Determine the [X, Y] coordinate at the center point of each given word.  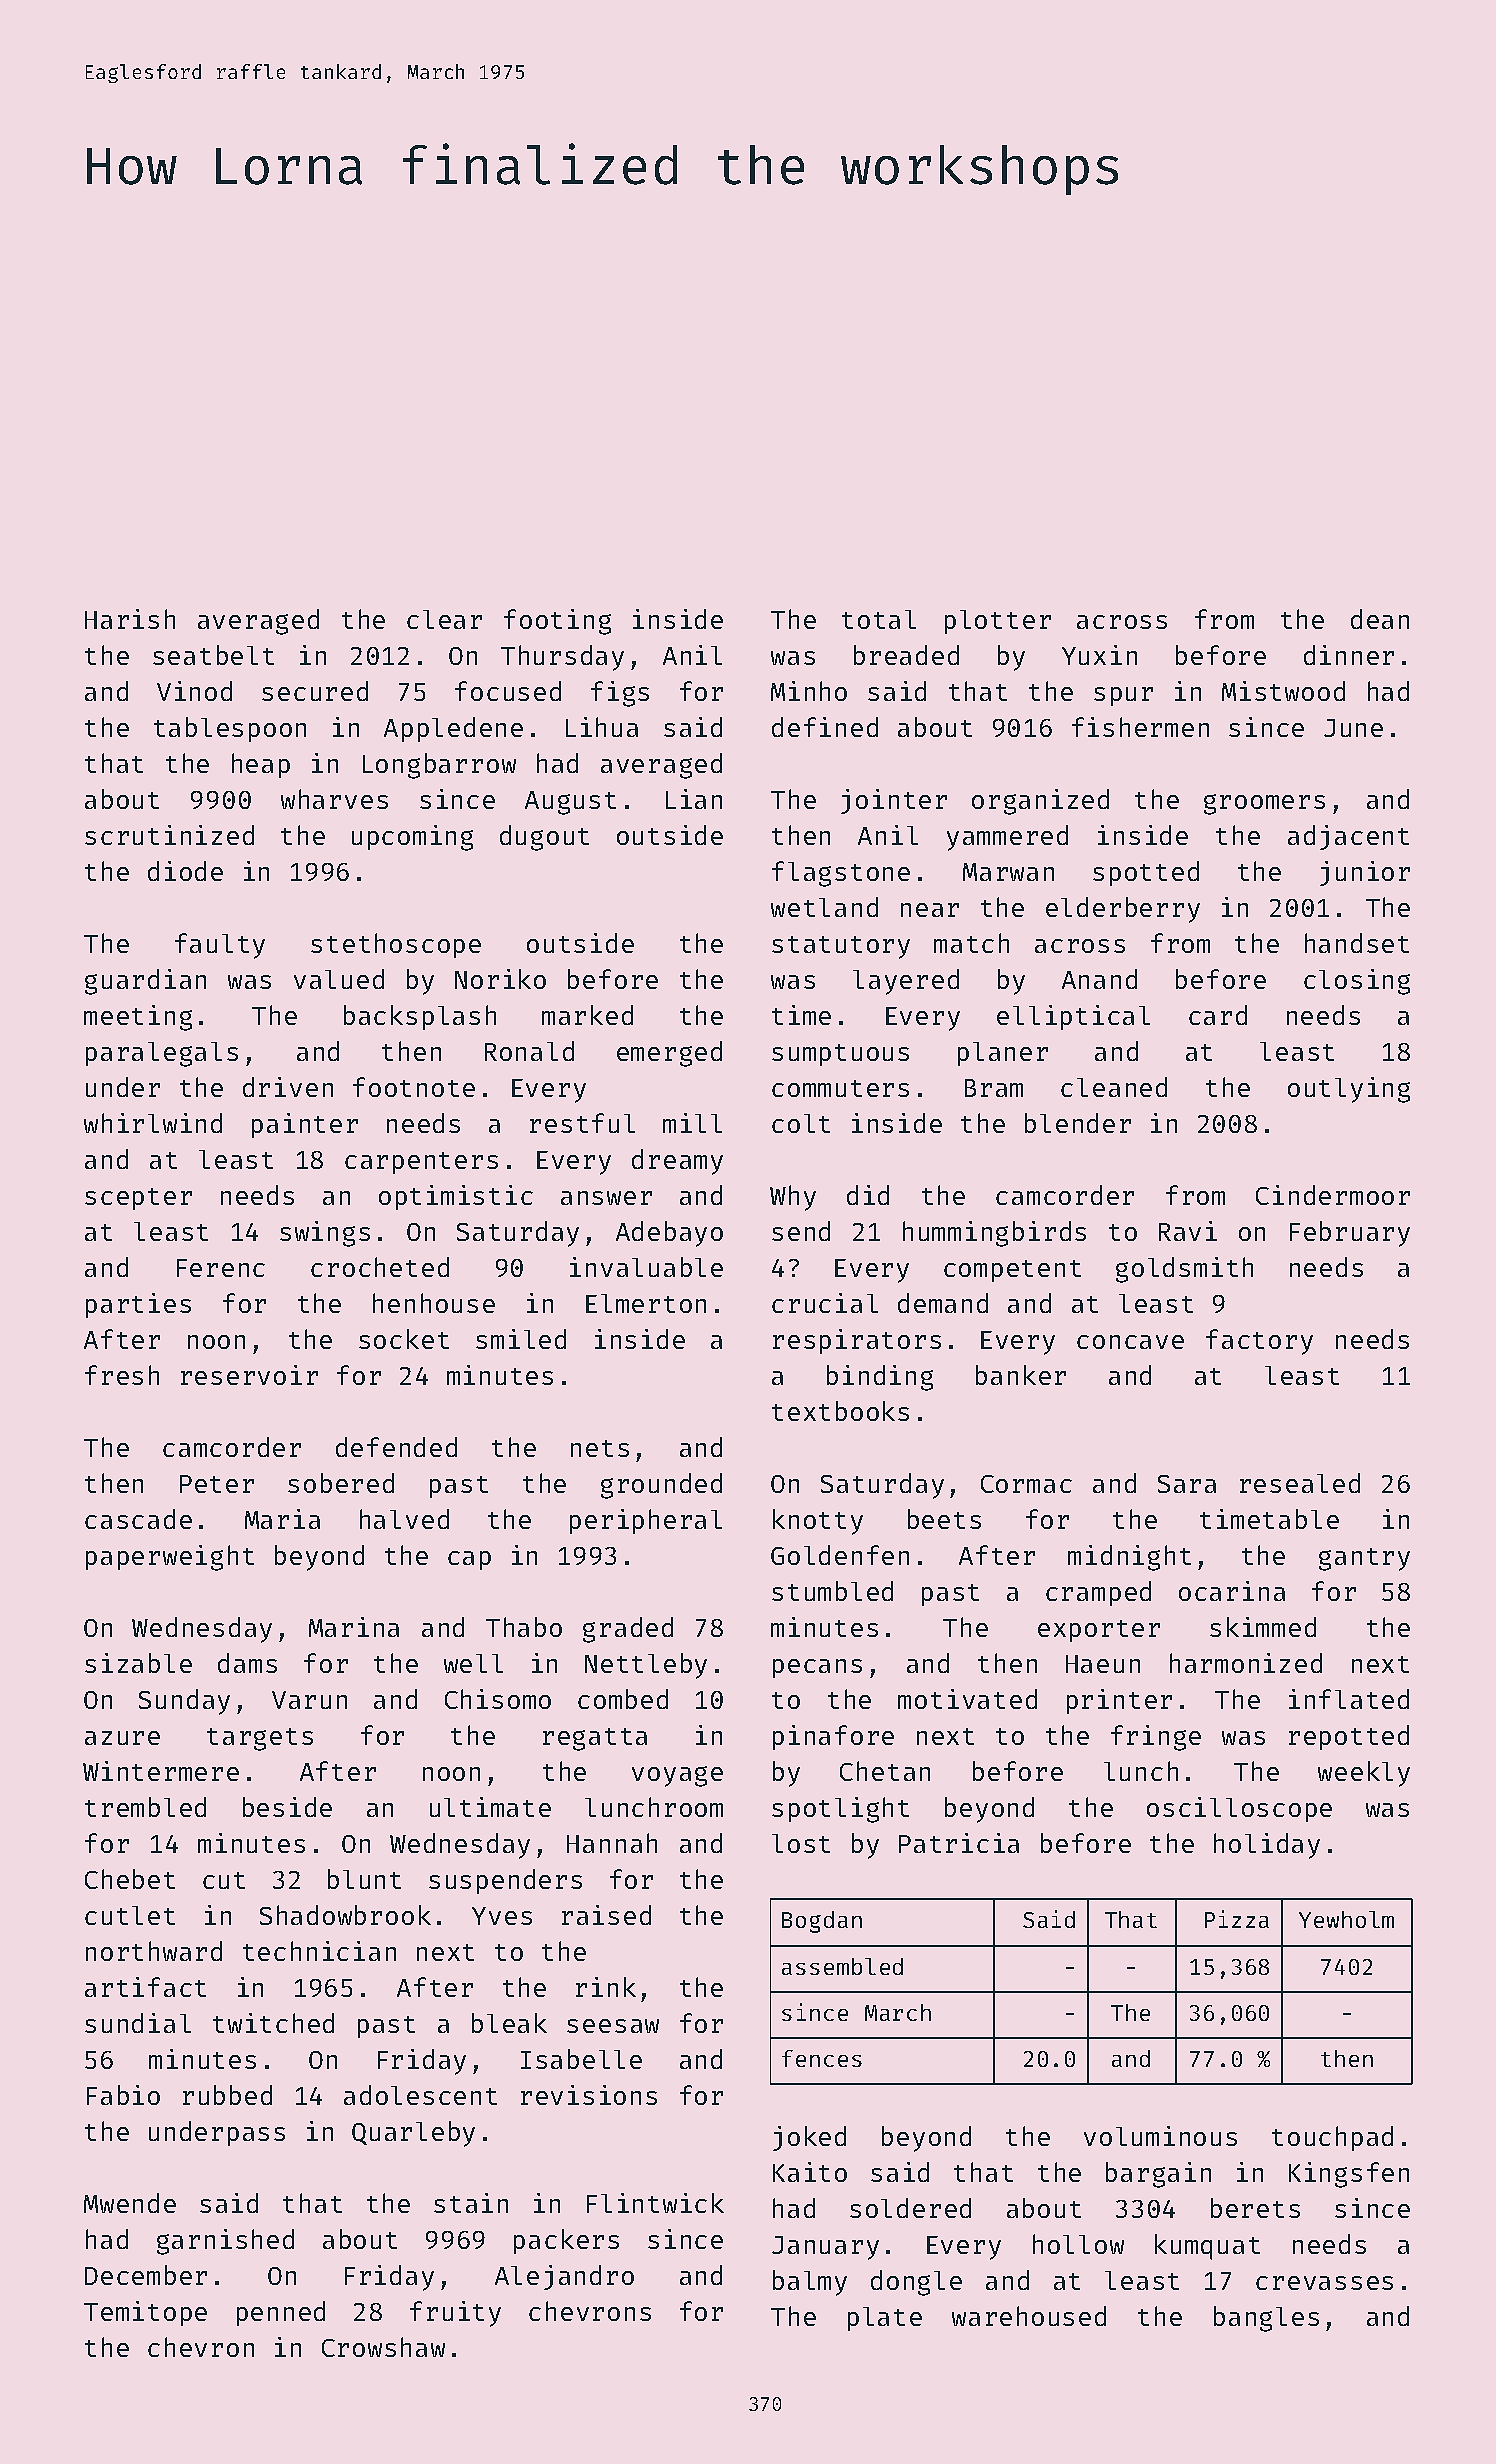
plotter [998, 622]
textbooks [840, 1411]
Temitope [145, 2313]
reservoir [249, 1375]
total [879, 619]
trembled [145, 1807]
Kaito [810, 2172]
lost [801, 1843]
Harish [130, 619]
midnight [1129, 1558]
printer [1119, 1701]
